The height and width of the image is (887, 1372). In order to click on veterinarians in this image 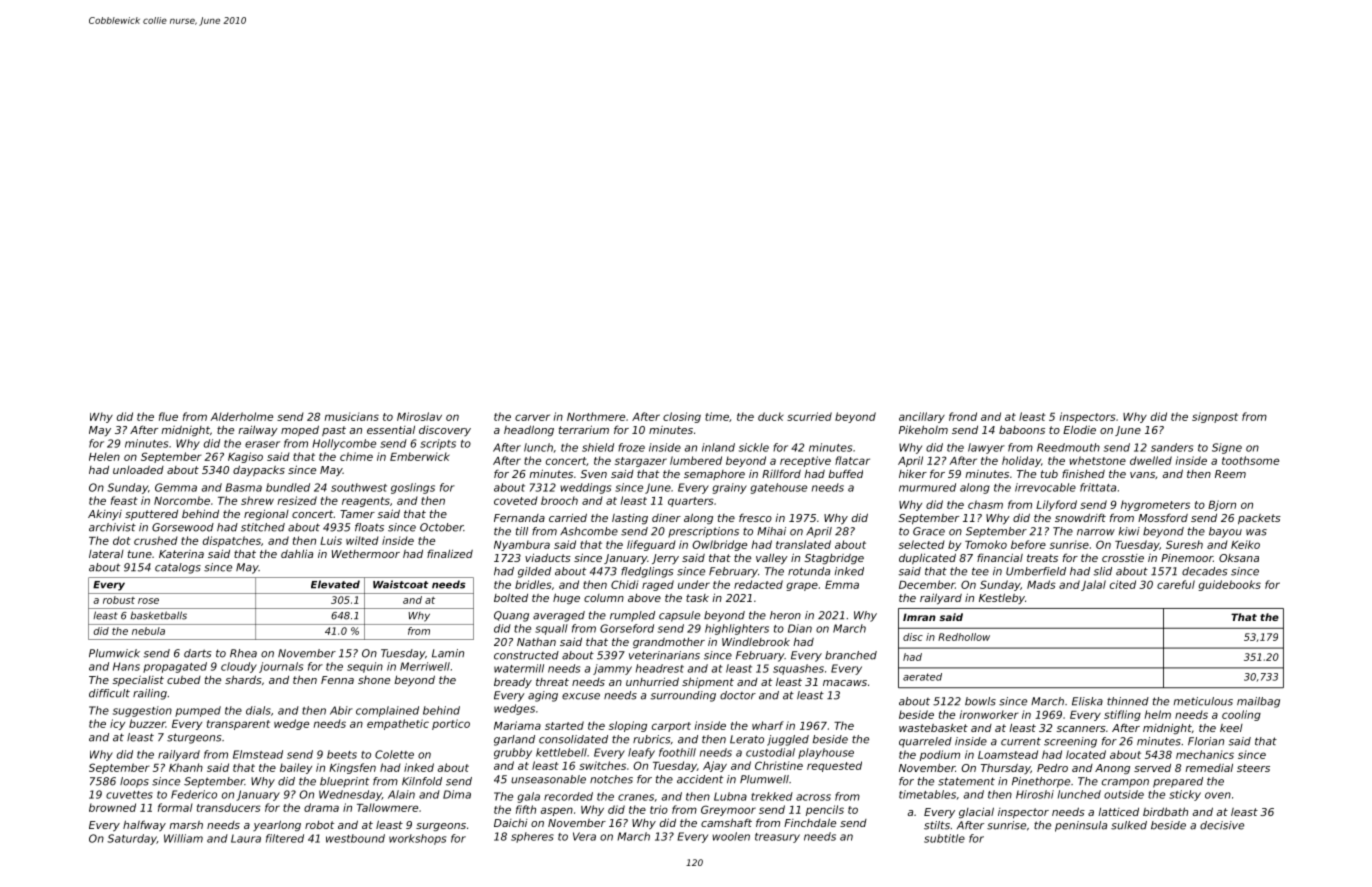, I will do `click(664, 655)`.
